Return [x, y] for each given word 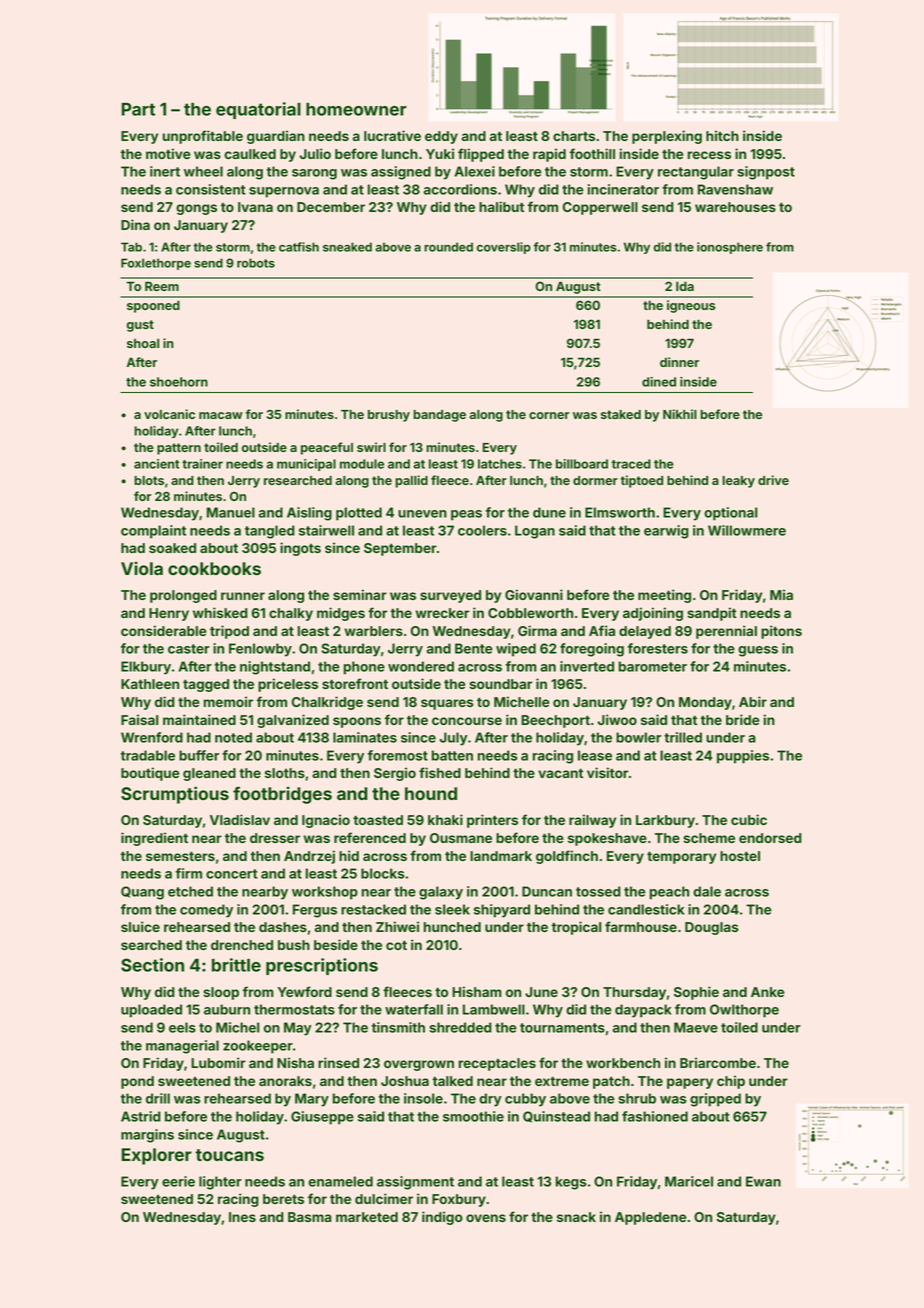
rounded [448, 247]
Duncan [547, 891]
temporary [681, 857]
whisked [220, 612]
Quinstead [556, 1117]
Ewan [763, 1181]
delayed [645, 632]
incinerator [623, 189]
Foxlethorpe [156, 264]
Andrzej [309, 857]
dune [549, 512]
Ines [242, 1217]
